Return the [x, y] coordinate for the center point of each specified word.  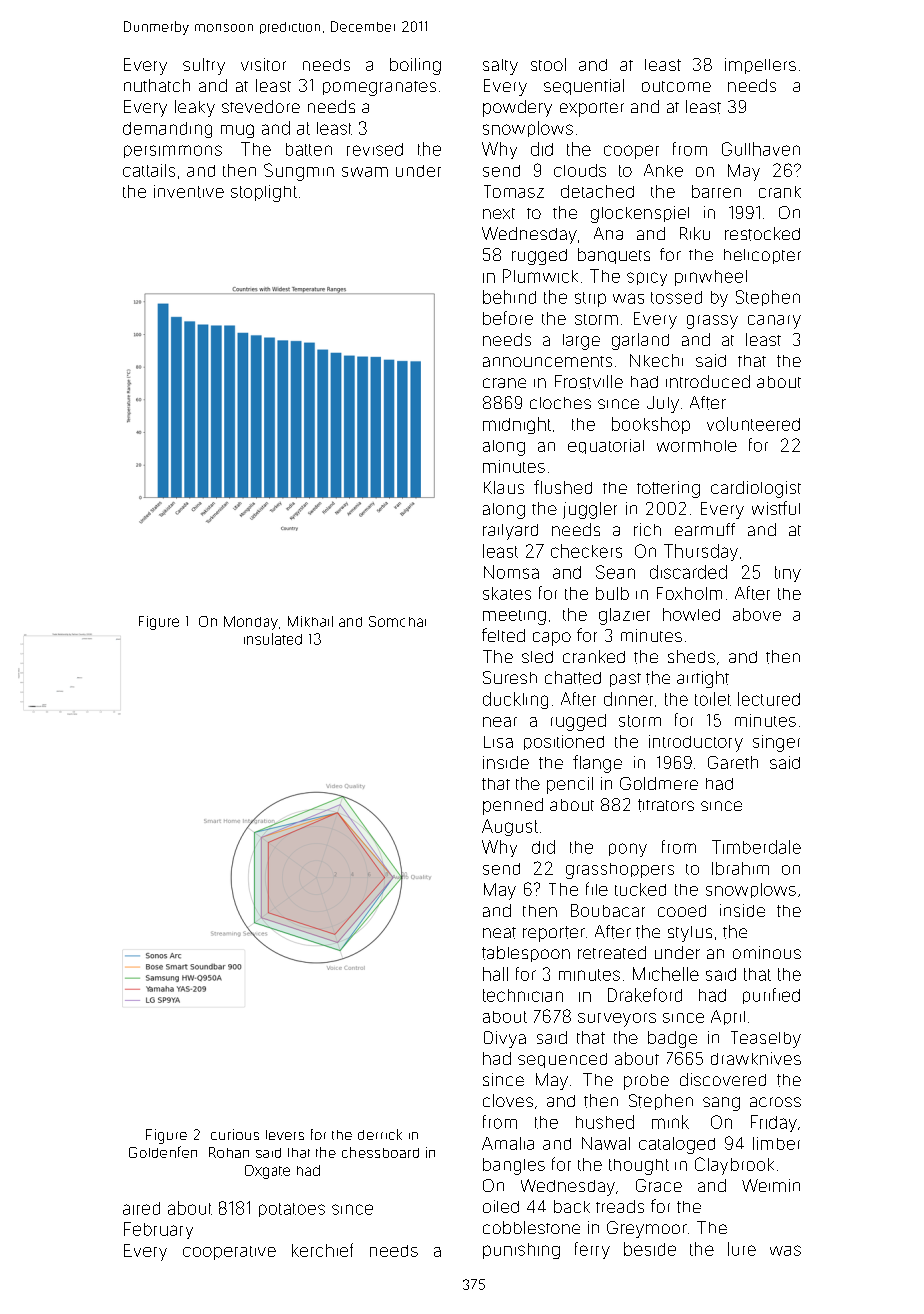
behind [509, 297]
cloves [508, 1100]
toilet [713, 699]
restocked [762, 234]
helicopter [762, 256]
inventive [189, 191]
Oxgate [267, 1172]
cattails [149, 170]
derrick [380, 1134]
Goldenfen [163, 1152]
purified [771, 996]
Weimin [771, 1185]
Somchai [397, 621]
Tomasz [514, 191]
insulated [273, 639]
